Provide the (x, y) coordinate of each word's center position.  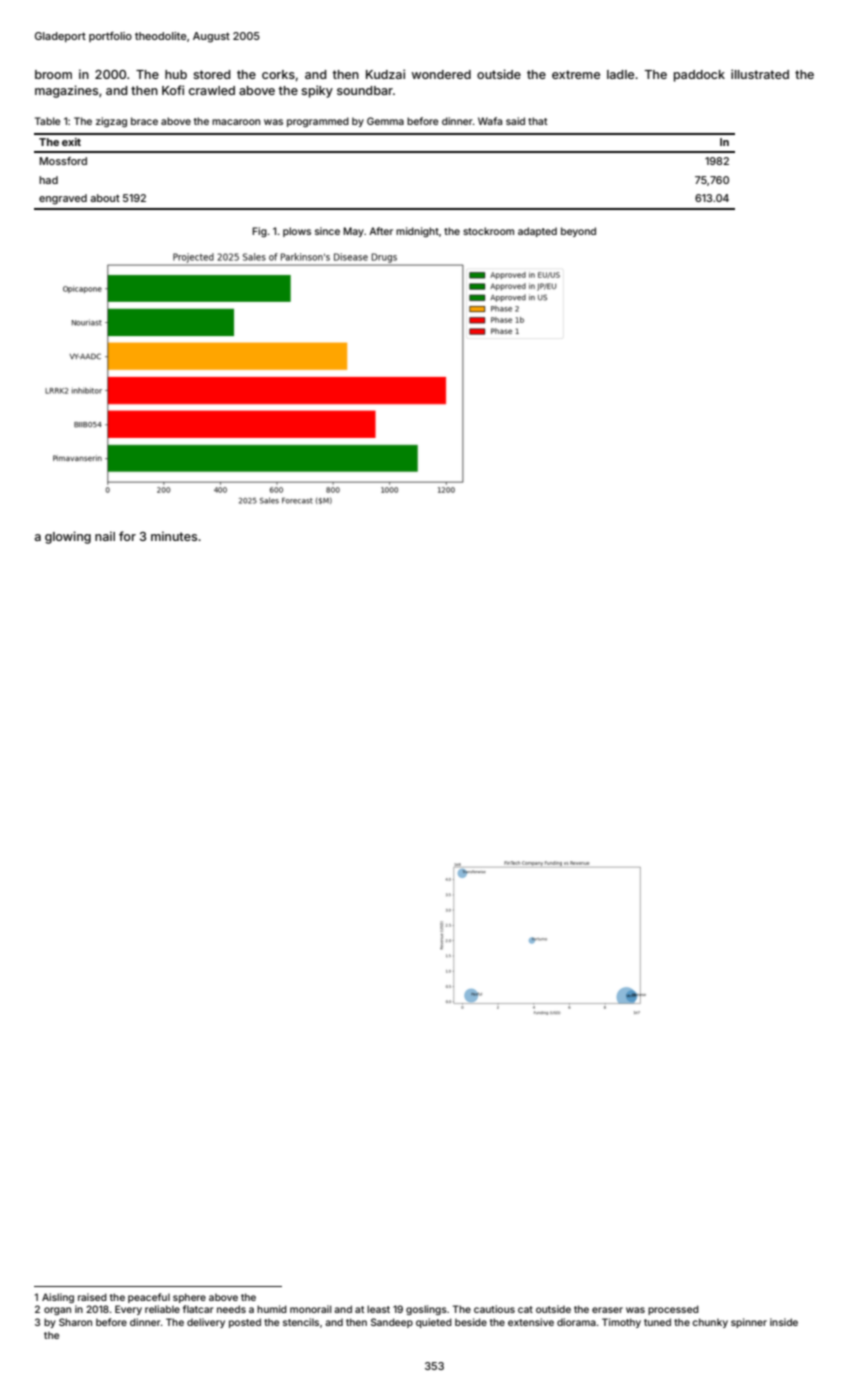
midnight (417, 232)
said (515, 121)
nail (105, 536)
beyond (578, 232)
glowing (68, 537)
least (378, 1309)
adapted (537, 232)
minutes (174, 536)
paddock (699, 76)
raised (92, 1297)
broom (53, 74)
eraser (607, 1310)
